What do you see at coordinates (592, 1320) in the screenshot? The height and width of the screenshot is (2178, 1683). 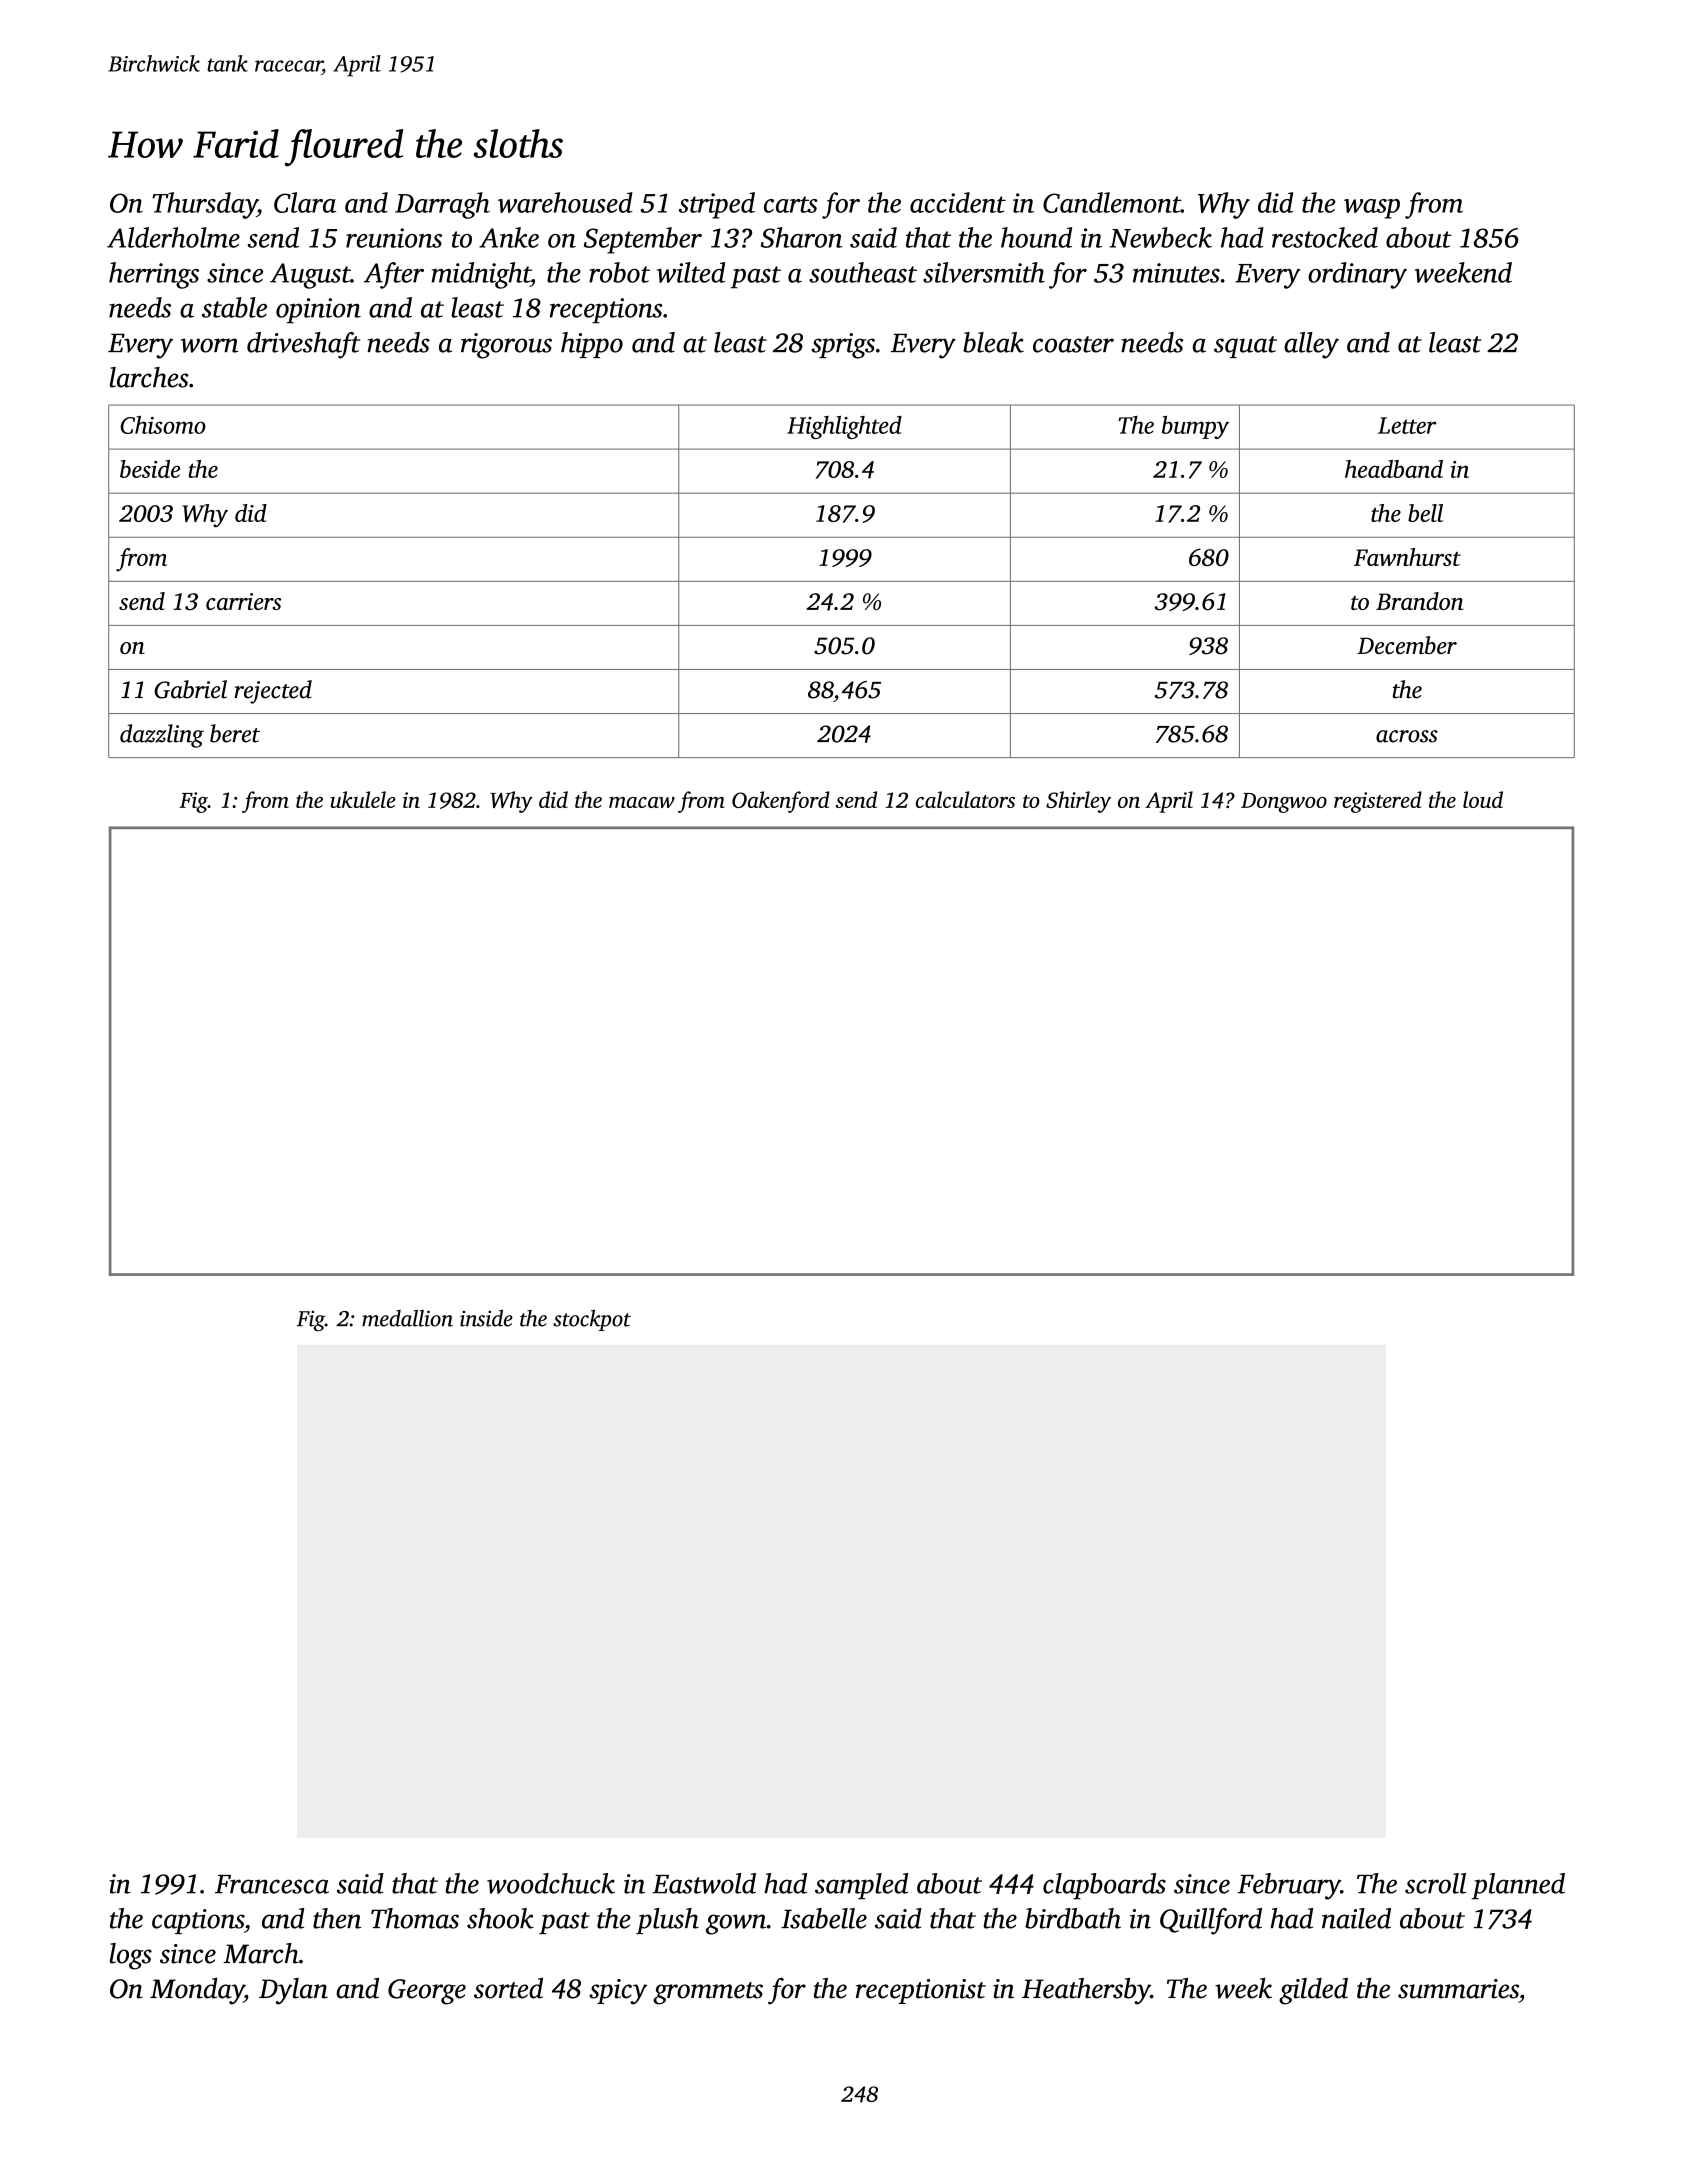 I see `stockpot` at bounding box center [592, 1320].
